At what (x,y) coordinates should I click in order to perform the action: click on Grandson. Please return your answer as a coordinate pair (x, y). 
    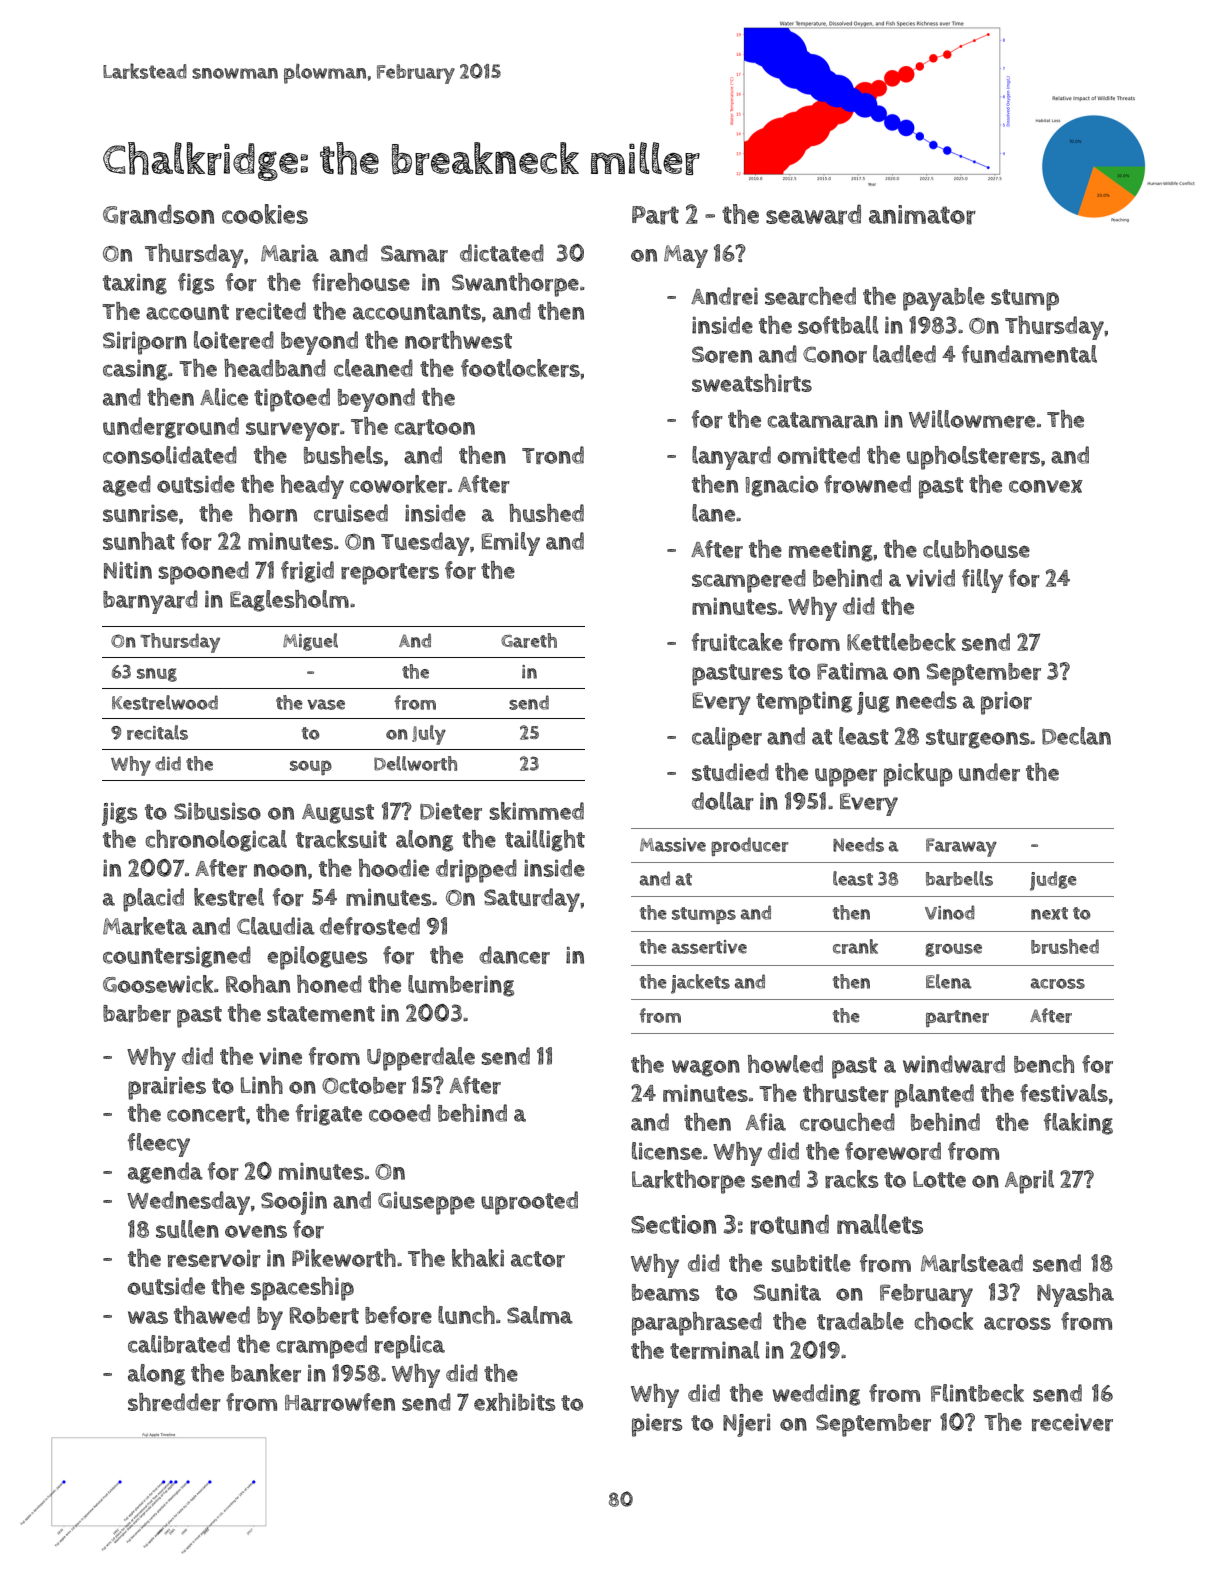
    Looking at the image, I should click on (158, 214).
